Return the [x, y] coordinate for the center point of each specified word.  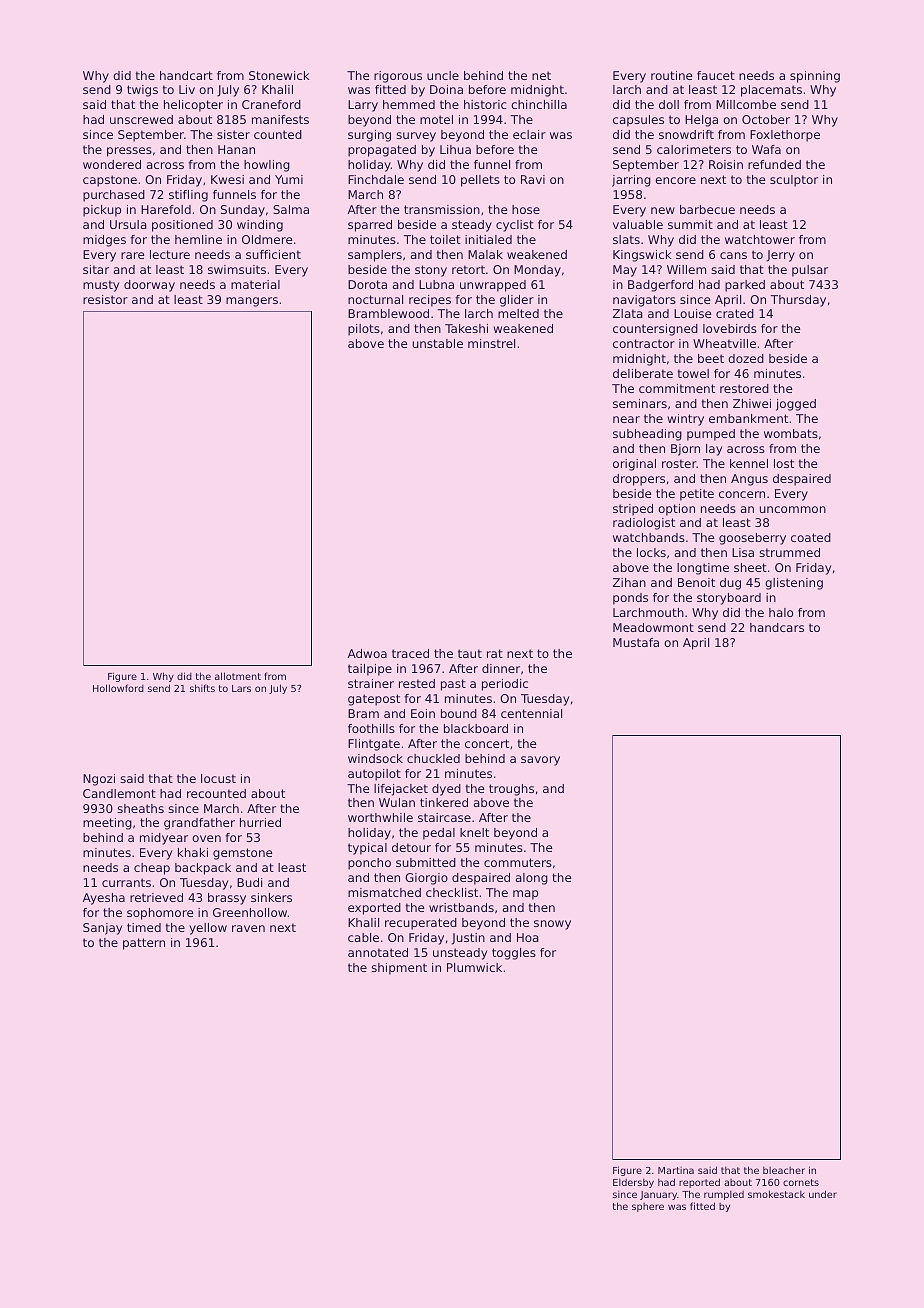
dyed [446, 790]
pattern [144, 944]
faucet [716, 75]
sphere [648, 1207]
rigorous [398, 77]
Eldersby [633, 1183]
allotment [238, 676]
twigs [142, 91]
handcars [777, 627]
